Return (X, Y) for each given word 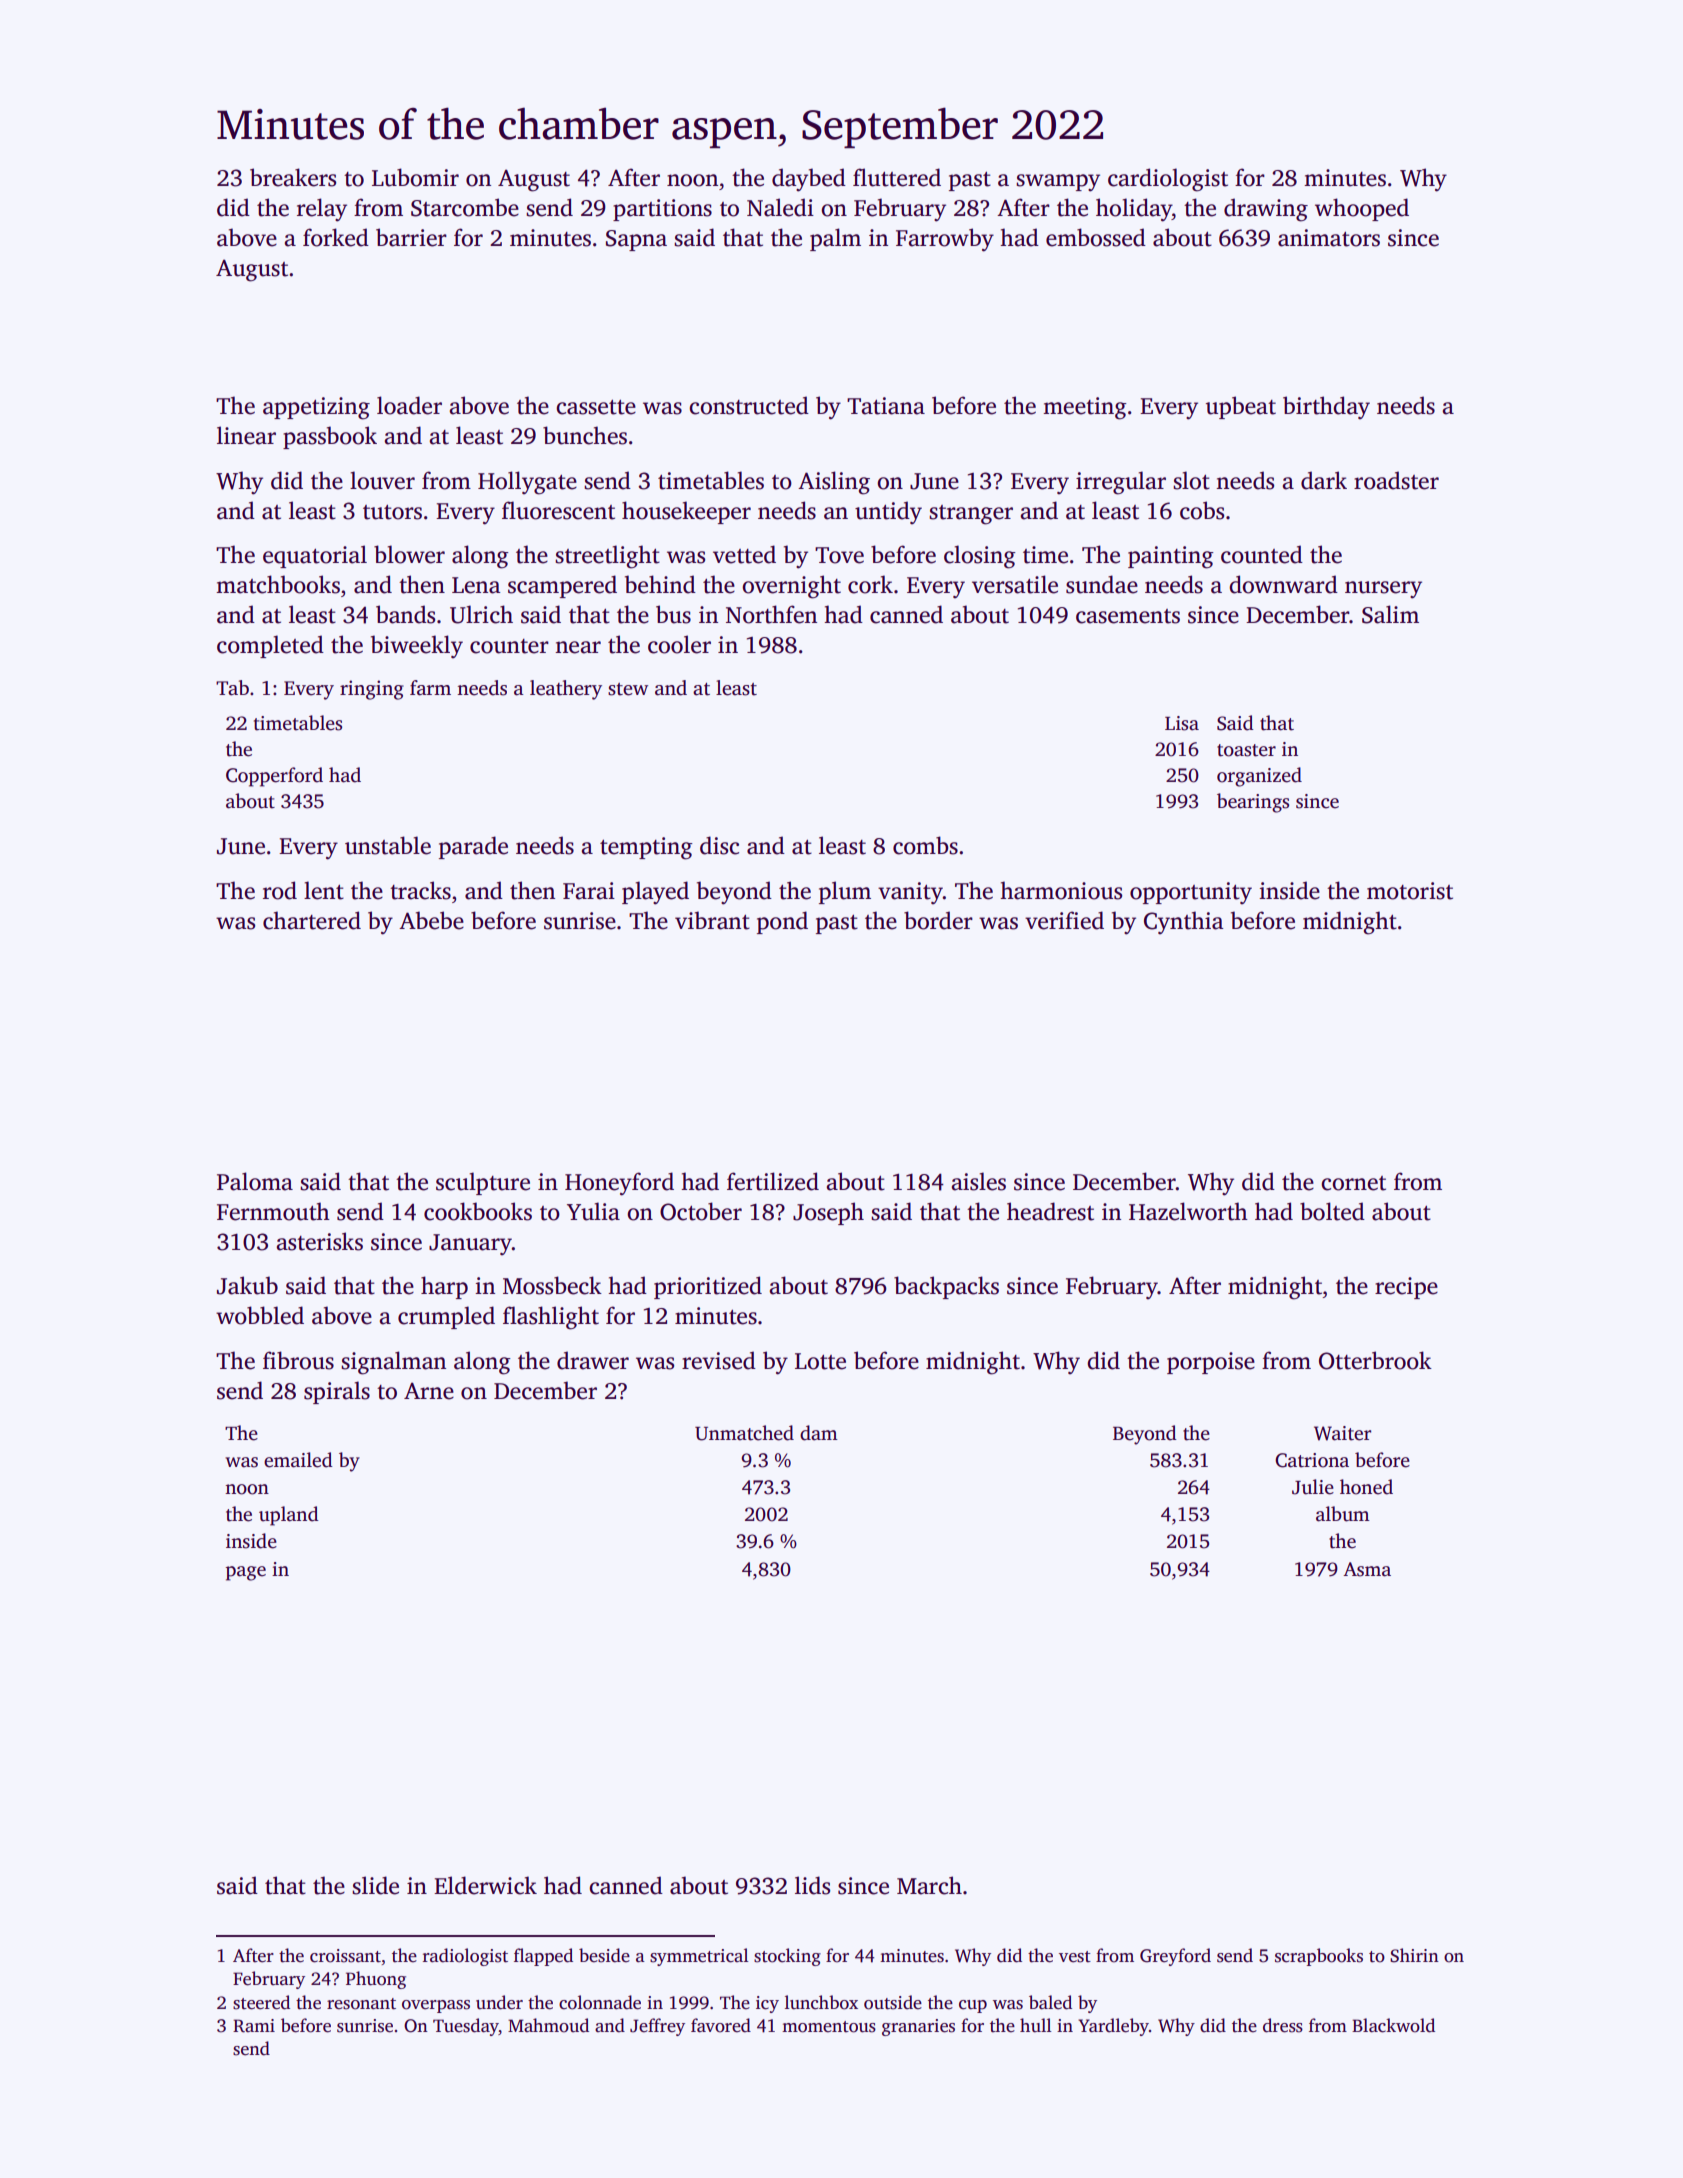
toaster (1246, 750)
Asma (1367, 1569)
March (929, 1885)
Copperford (274, 777)
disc (719, 845)
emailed (298, 1460)
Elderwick (485, 1885)
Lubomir (415, 177)
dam (819, 1433)
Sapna (636, 240)
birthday (1326, 408)
